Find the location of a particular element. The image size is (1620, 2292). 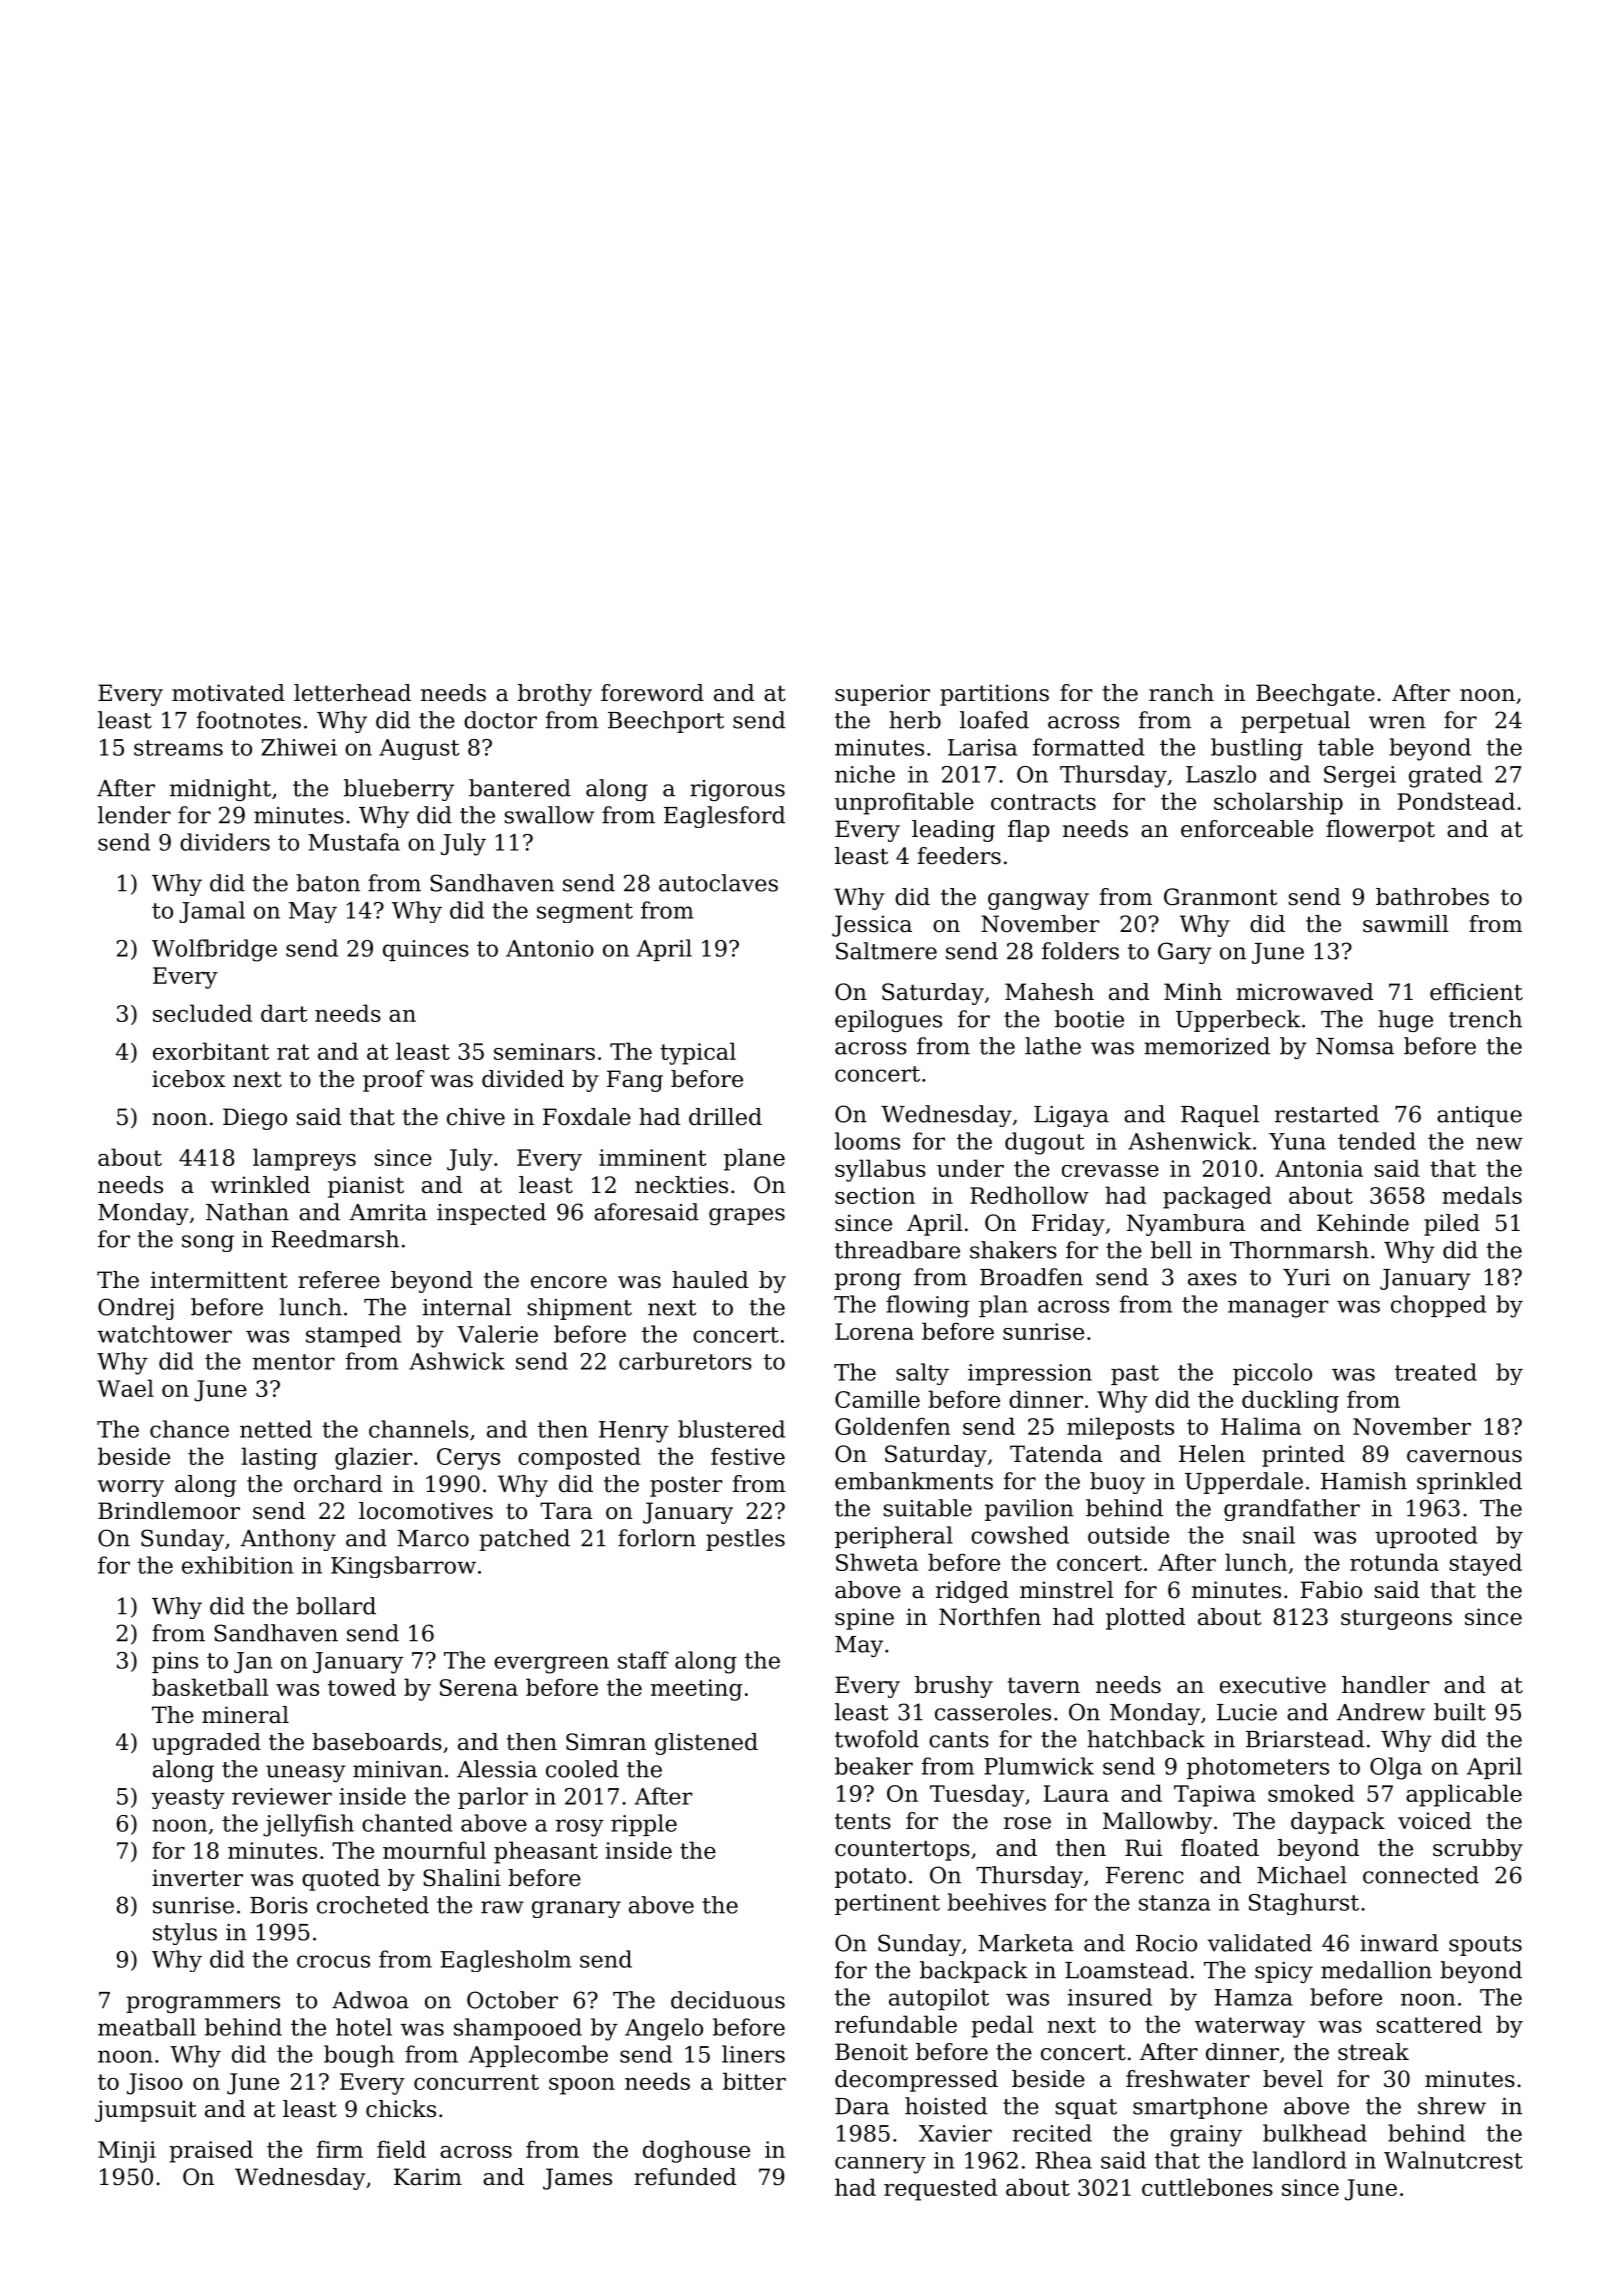

Redhollow is located at coordinates (1029, 1195).
